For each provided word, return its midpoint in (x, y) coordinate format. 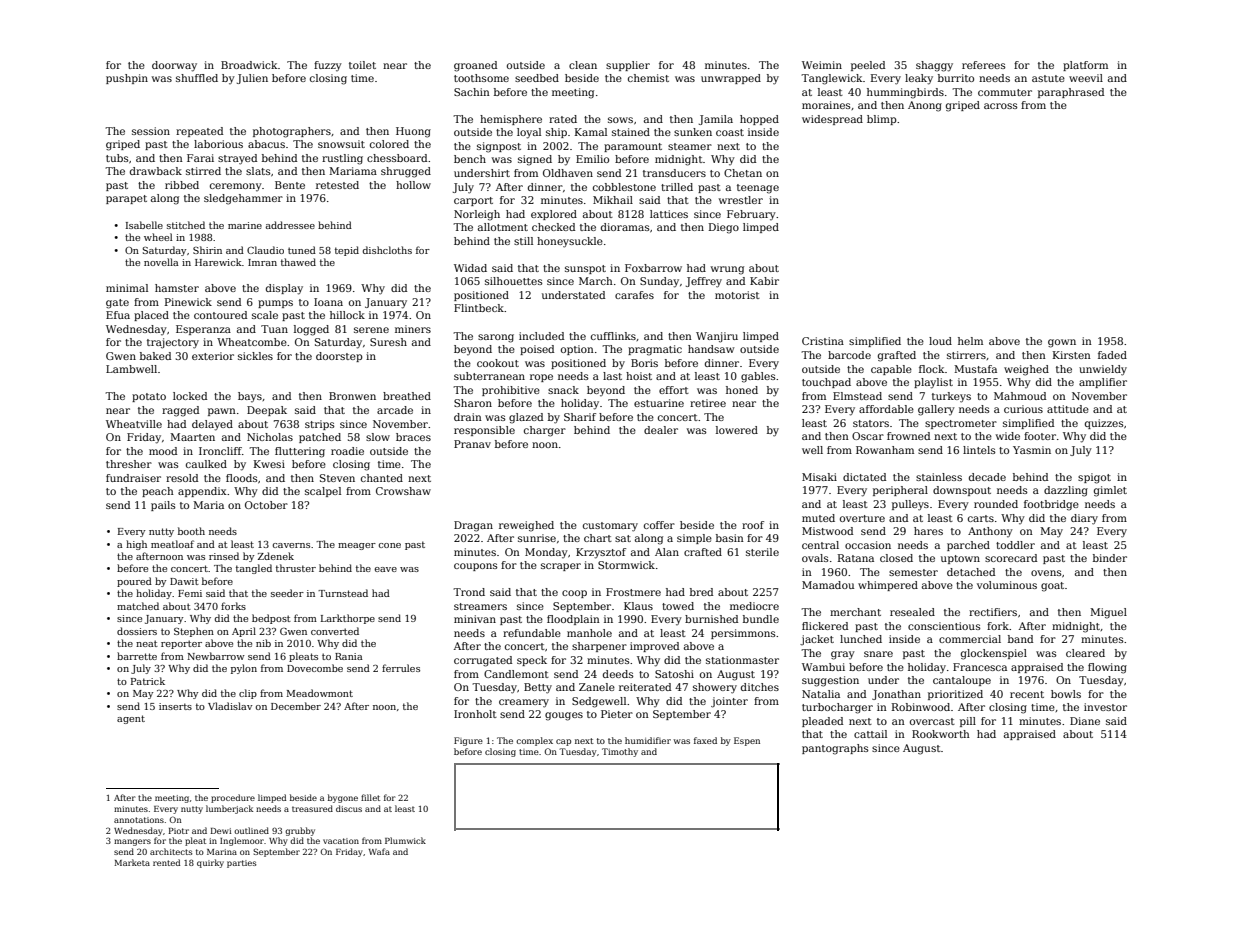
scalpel (323, 492)
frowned (908, 436)
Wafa (379, 851)
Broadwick (249, 65)
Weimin (822, 65)
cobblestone (624, 187)
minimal (127, 288)
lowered (737, 430)
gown (1062, 343)
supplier (628, 66)
